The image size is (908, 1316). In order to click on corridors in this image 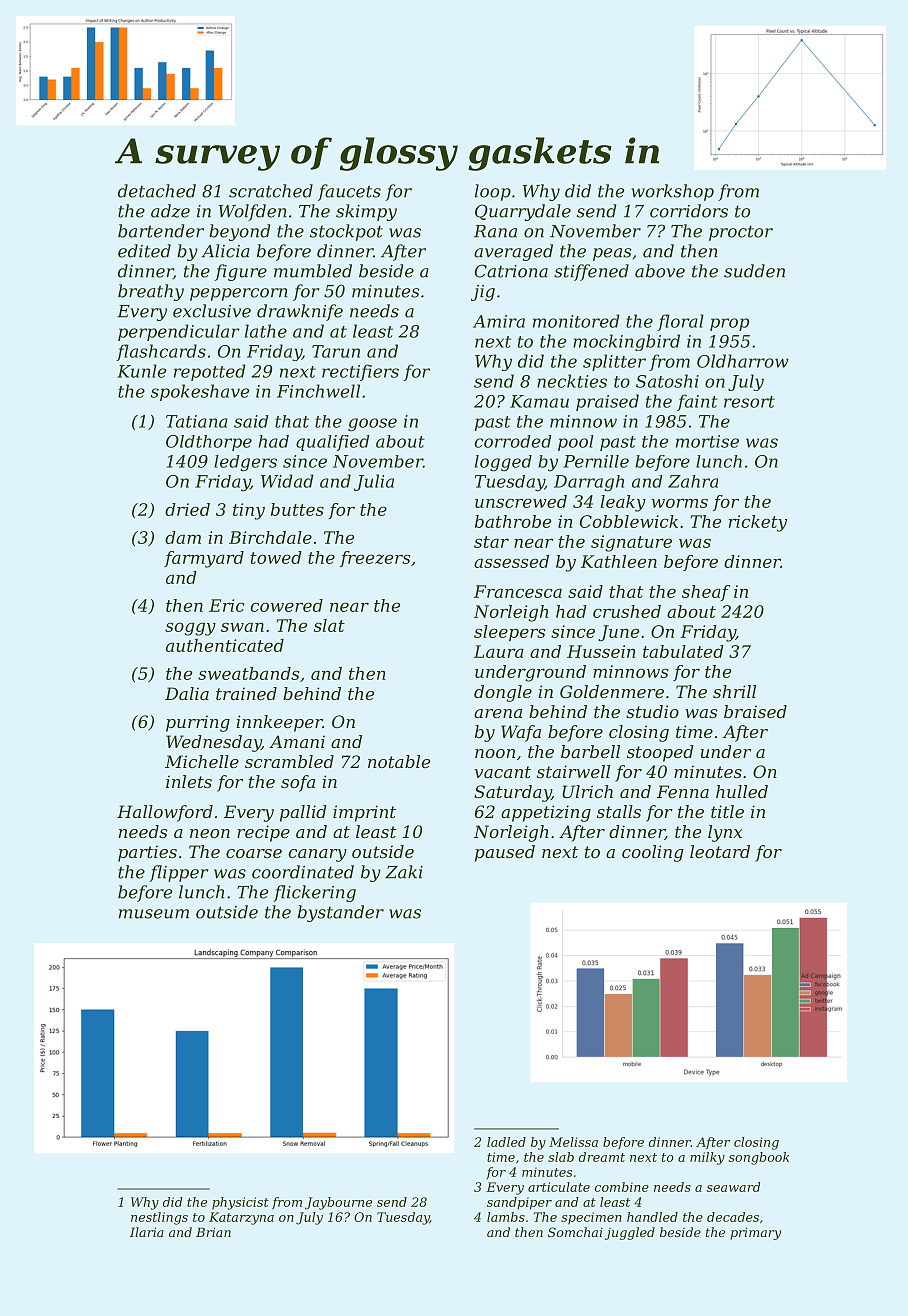, I will do `click(689, 211)`.
